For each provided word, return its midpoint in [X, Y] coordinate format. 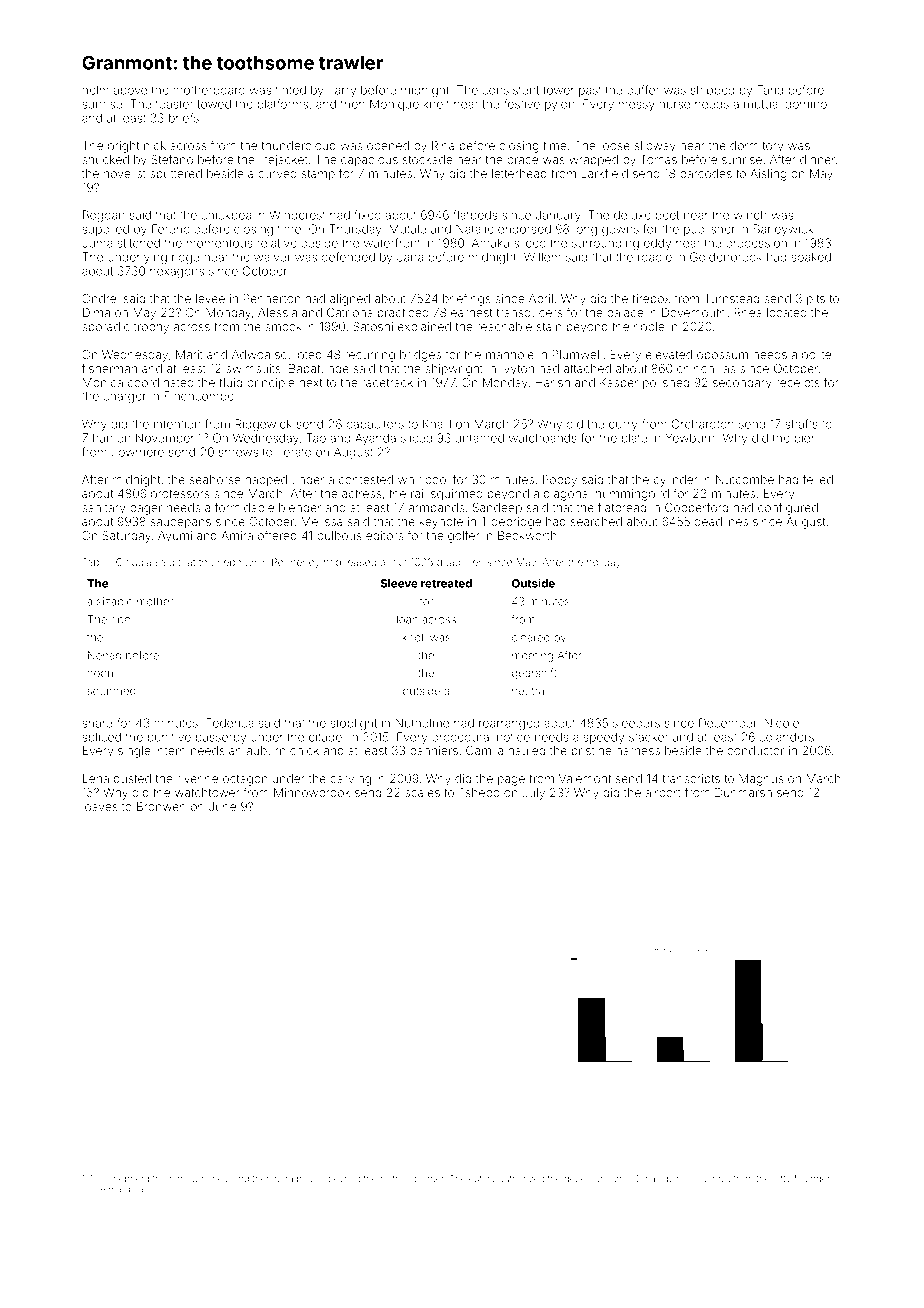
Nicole [781, 723]
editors [384, 535]
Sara [284, 1178]
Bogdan [104, 216]
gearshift [534, 674]
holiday [604, 563]
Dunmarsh [743, 792]
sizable [115, 601]
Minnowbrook [312, 792]
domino [806, 104]
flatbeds [475, 215]
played [311, 1179]
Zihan [97, 438]
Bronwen [161, 806]
